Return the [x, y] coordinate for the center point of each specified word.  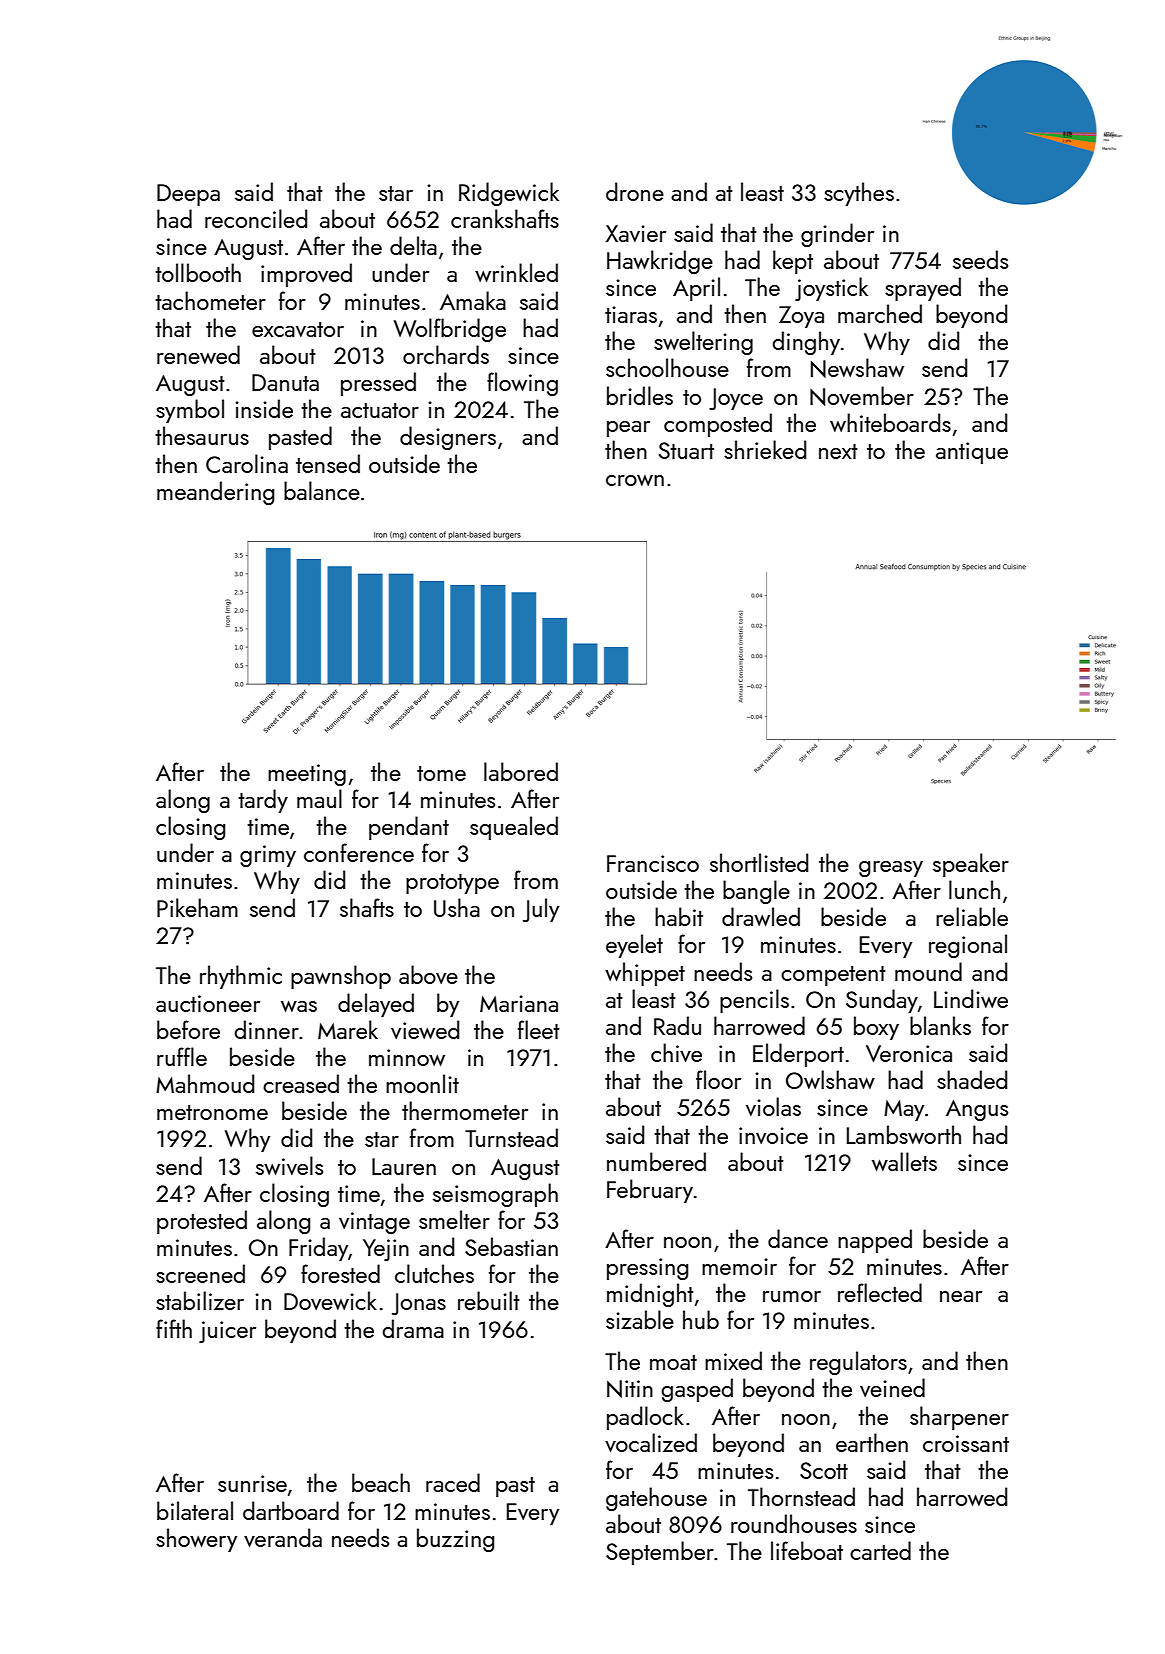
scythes [859, 194]
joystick [831, 289]
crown [635, 480]
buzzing [455, 1540]
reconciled [256, 218]
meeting [307, 775]
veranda [283, 1537]
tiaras [631, 314]
